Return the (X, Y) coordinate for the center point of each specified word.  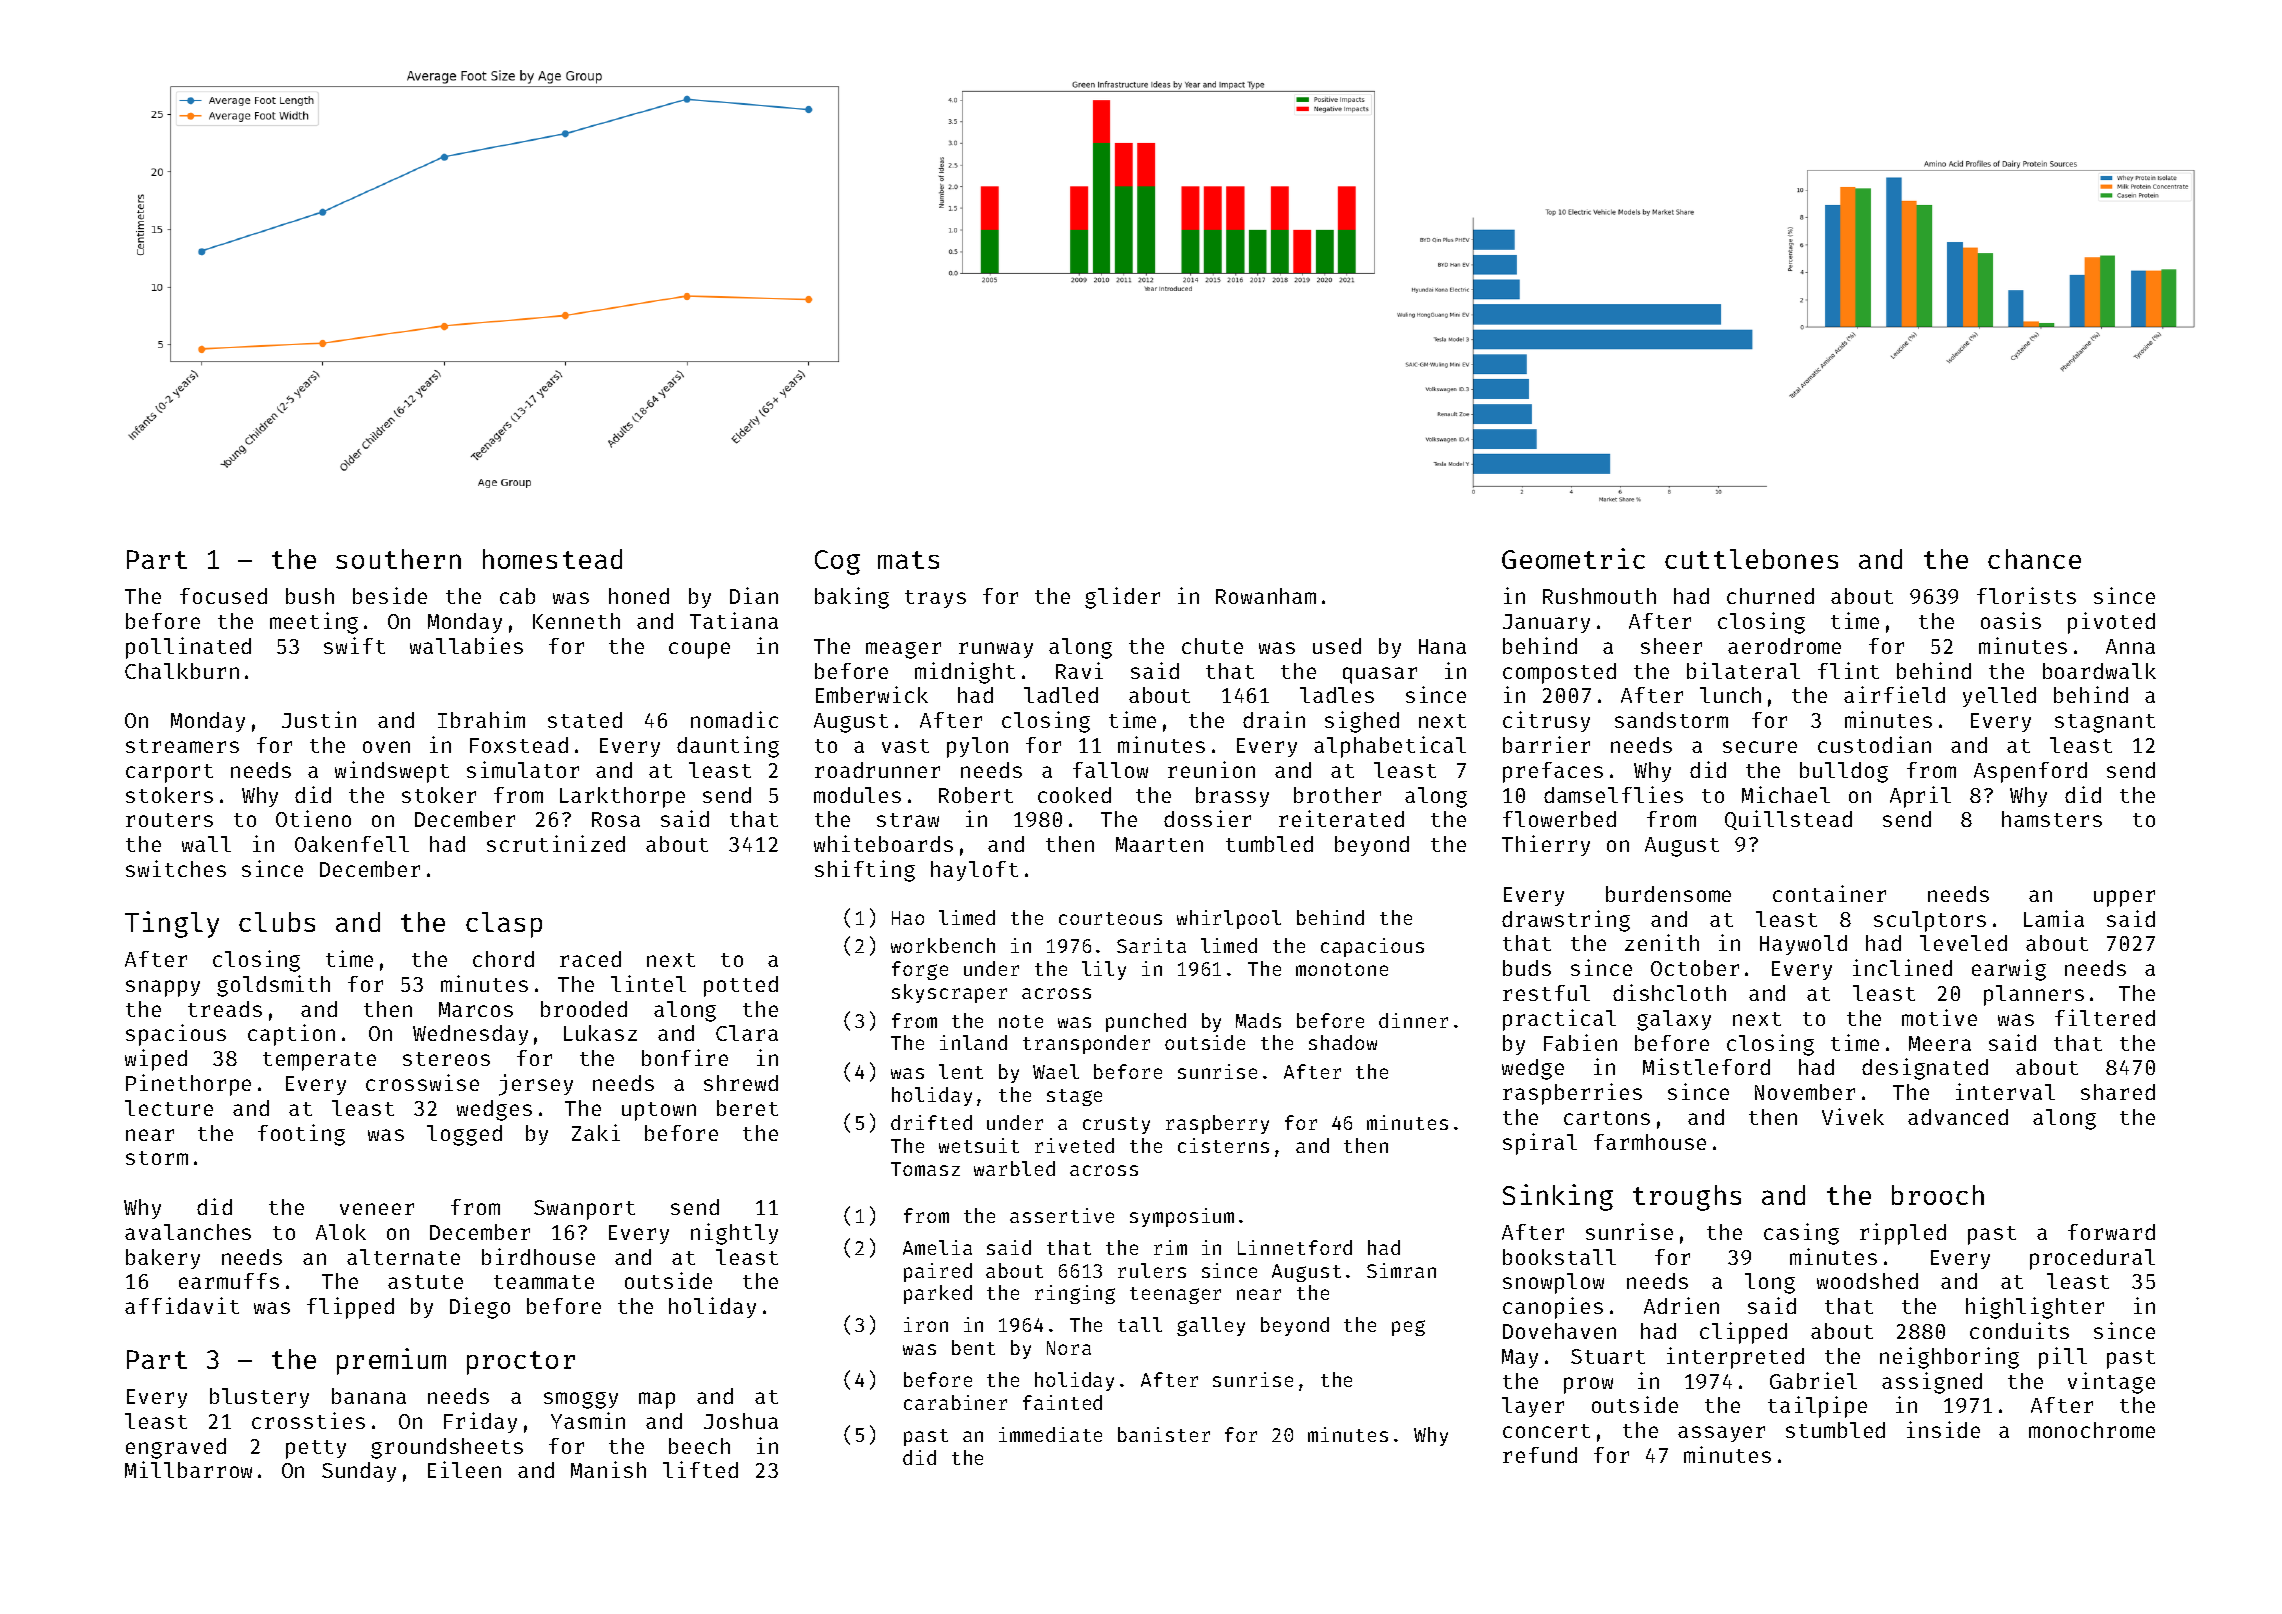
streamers (182, 746)
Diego (480, 1308)
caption (291, 1035)
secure (1760, 747)
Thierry (1546, 845)
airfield (1894, 694)
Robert (976, 795)
